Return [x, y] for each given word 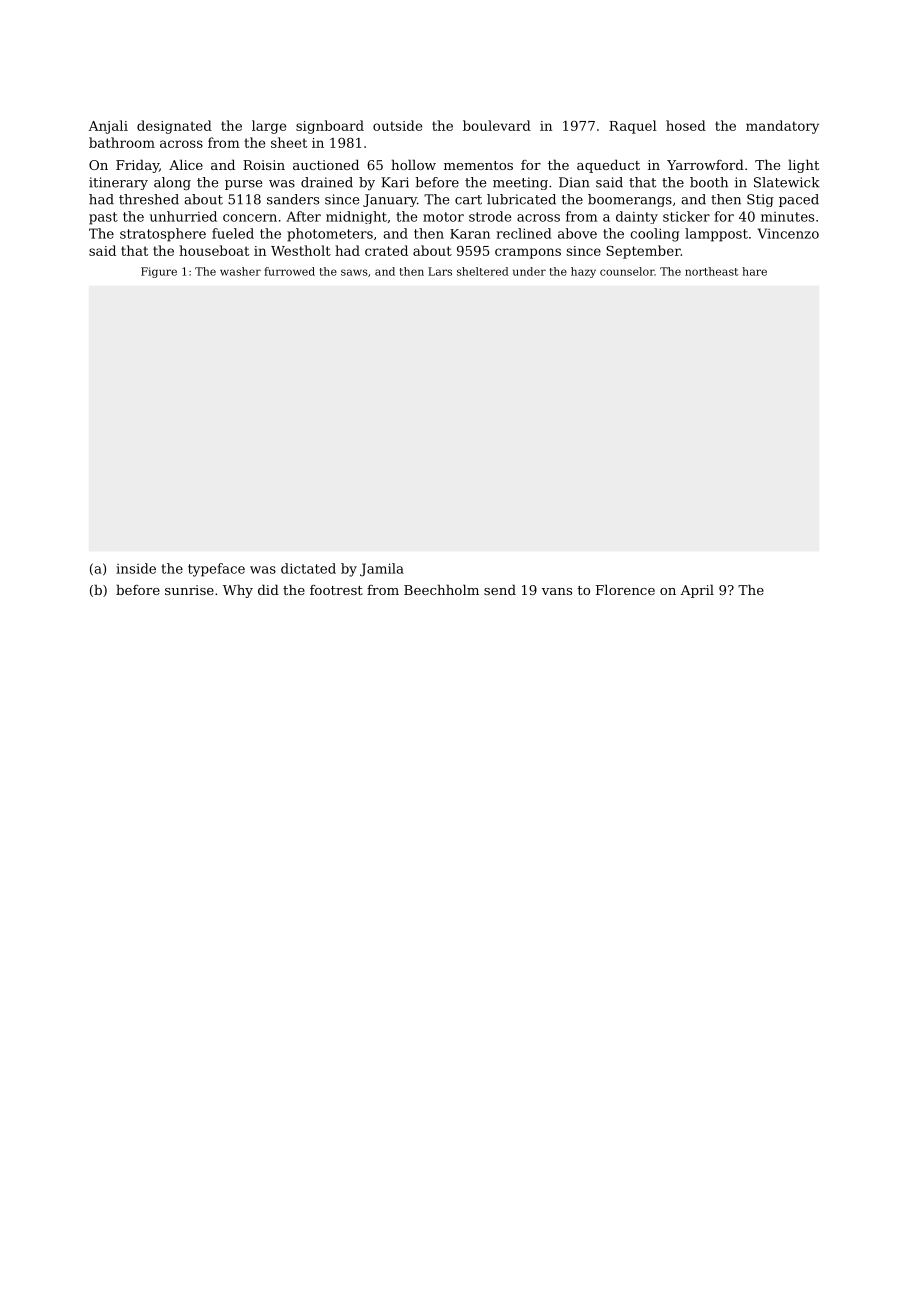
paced [799, 200]
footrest [336, 590]
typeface [216, 570]
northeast [711, 271]
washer [240, 271]
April [697, 591]
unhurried [183, 216]
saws [354, 272]
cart [468, 200]
